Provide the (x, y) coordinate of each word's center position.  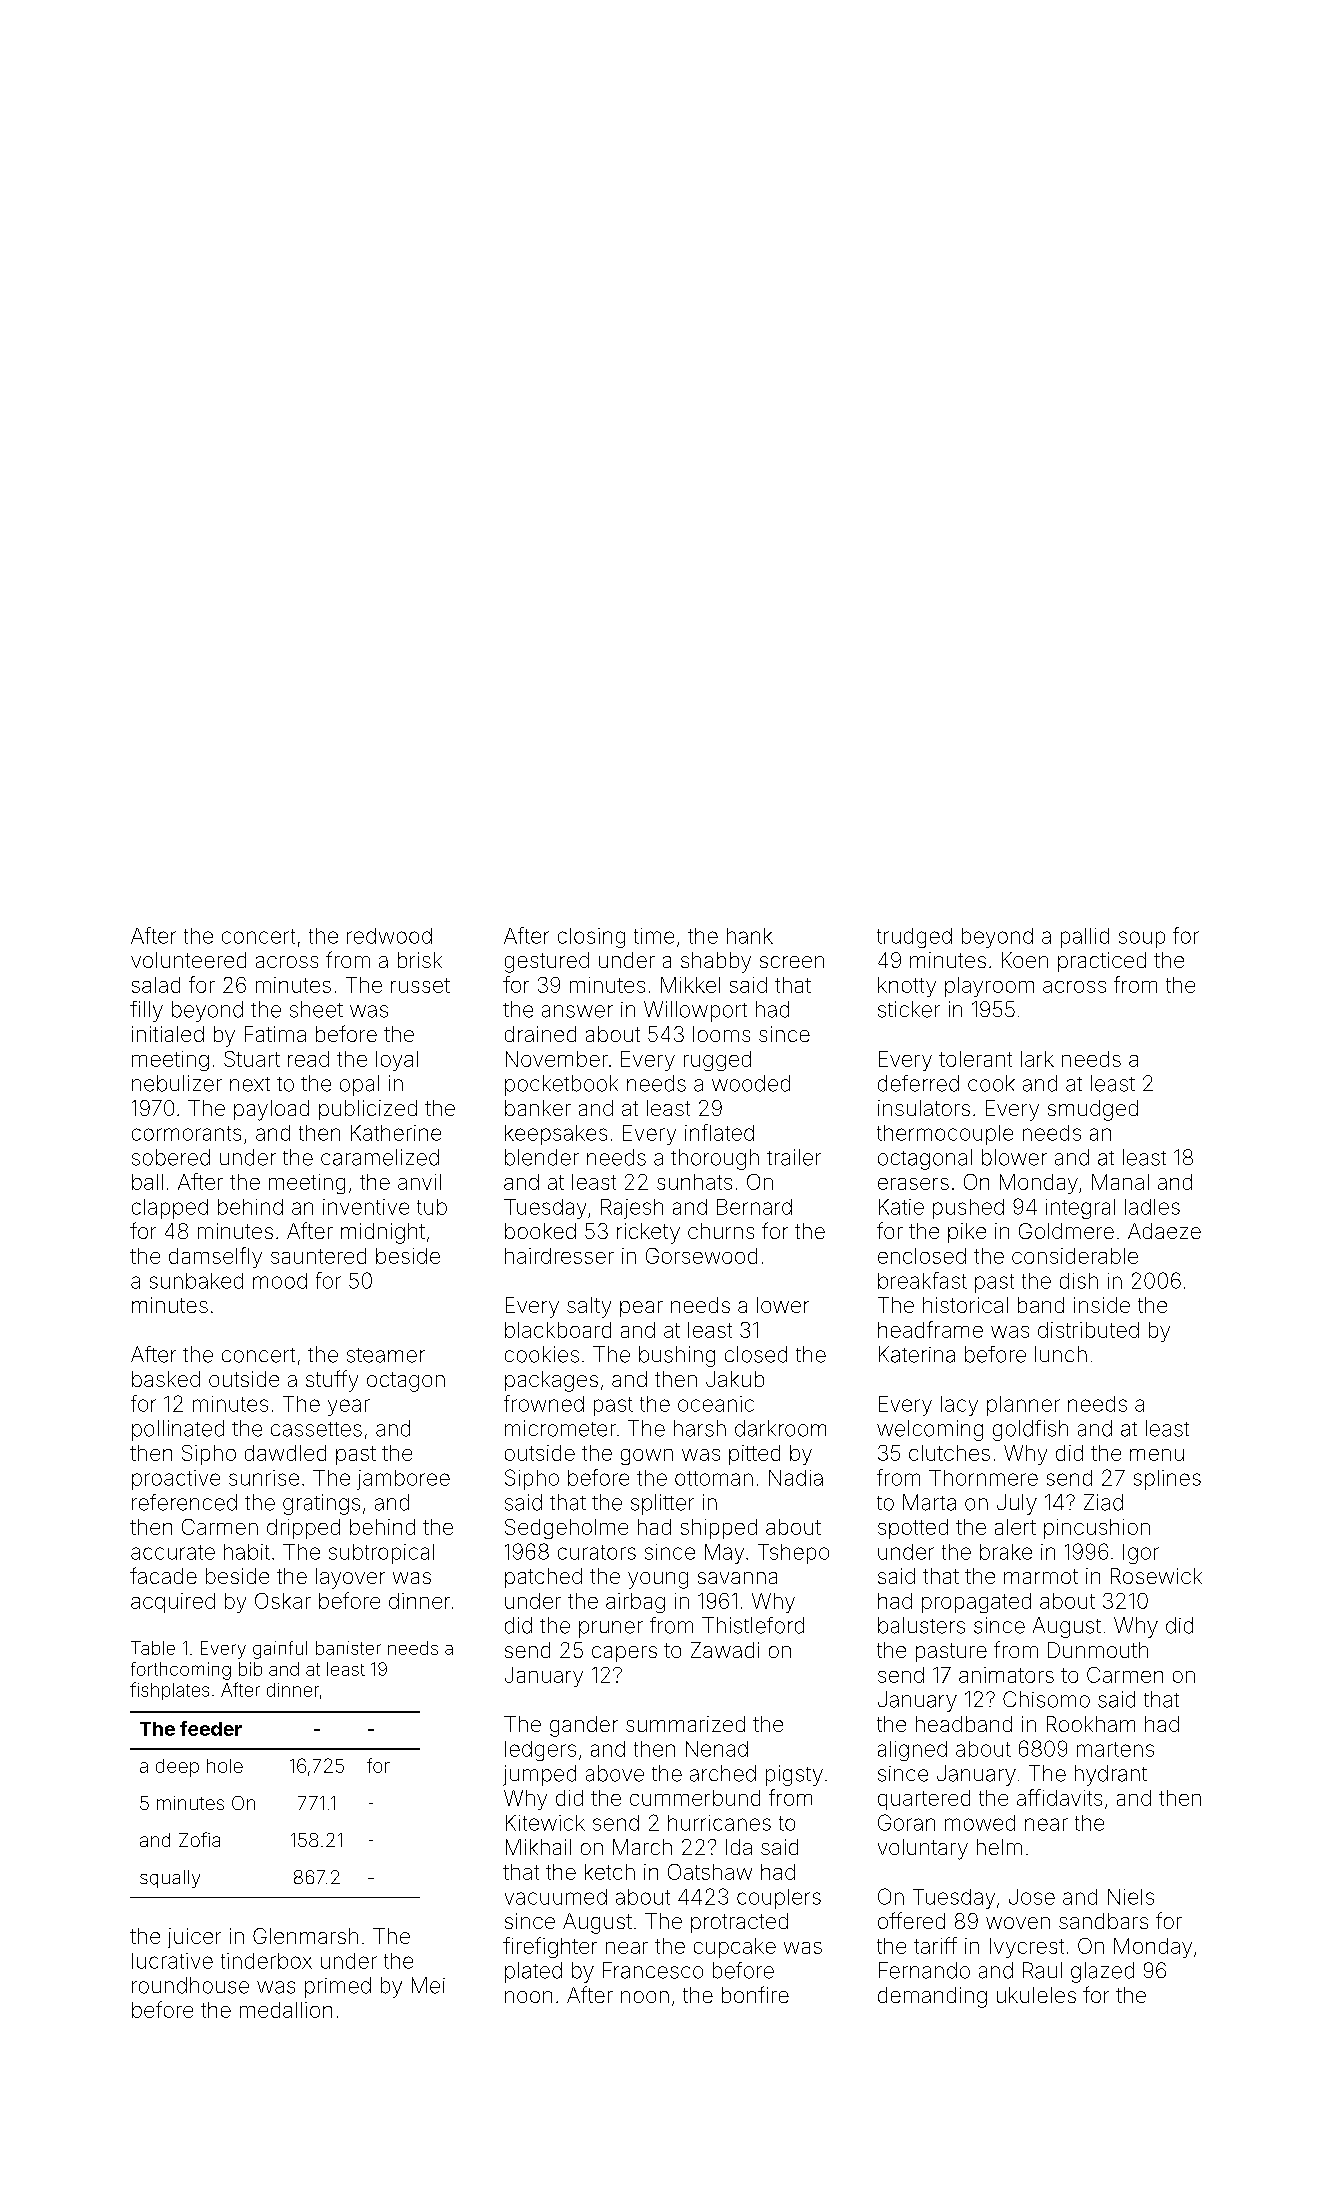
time (654, 936)
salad (156, 985)
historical (965, 1305)
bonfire (755, 1994)
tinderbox (266, 1961)
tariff (935, 1945)
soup (1142, 939)
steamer (386, 1355)
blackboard (558, 1330)
